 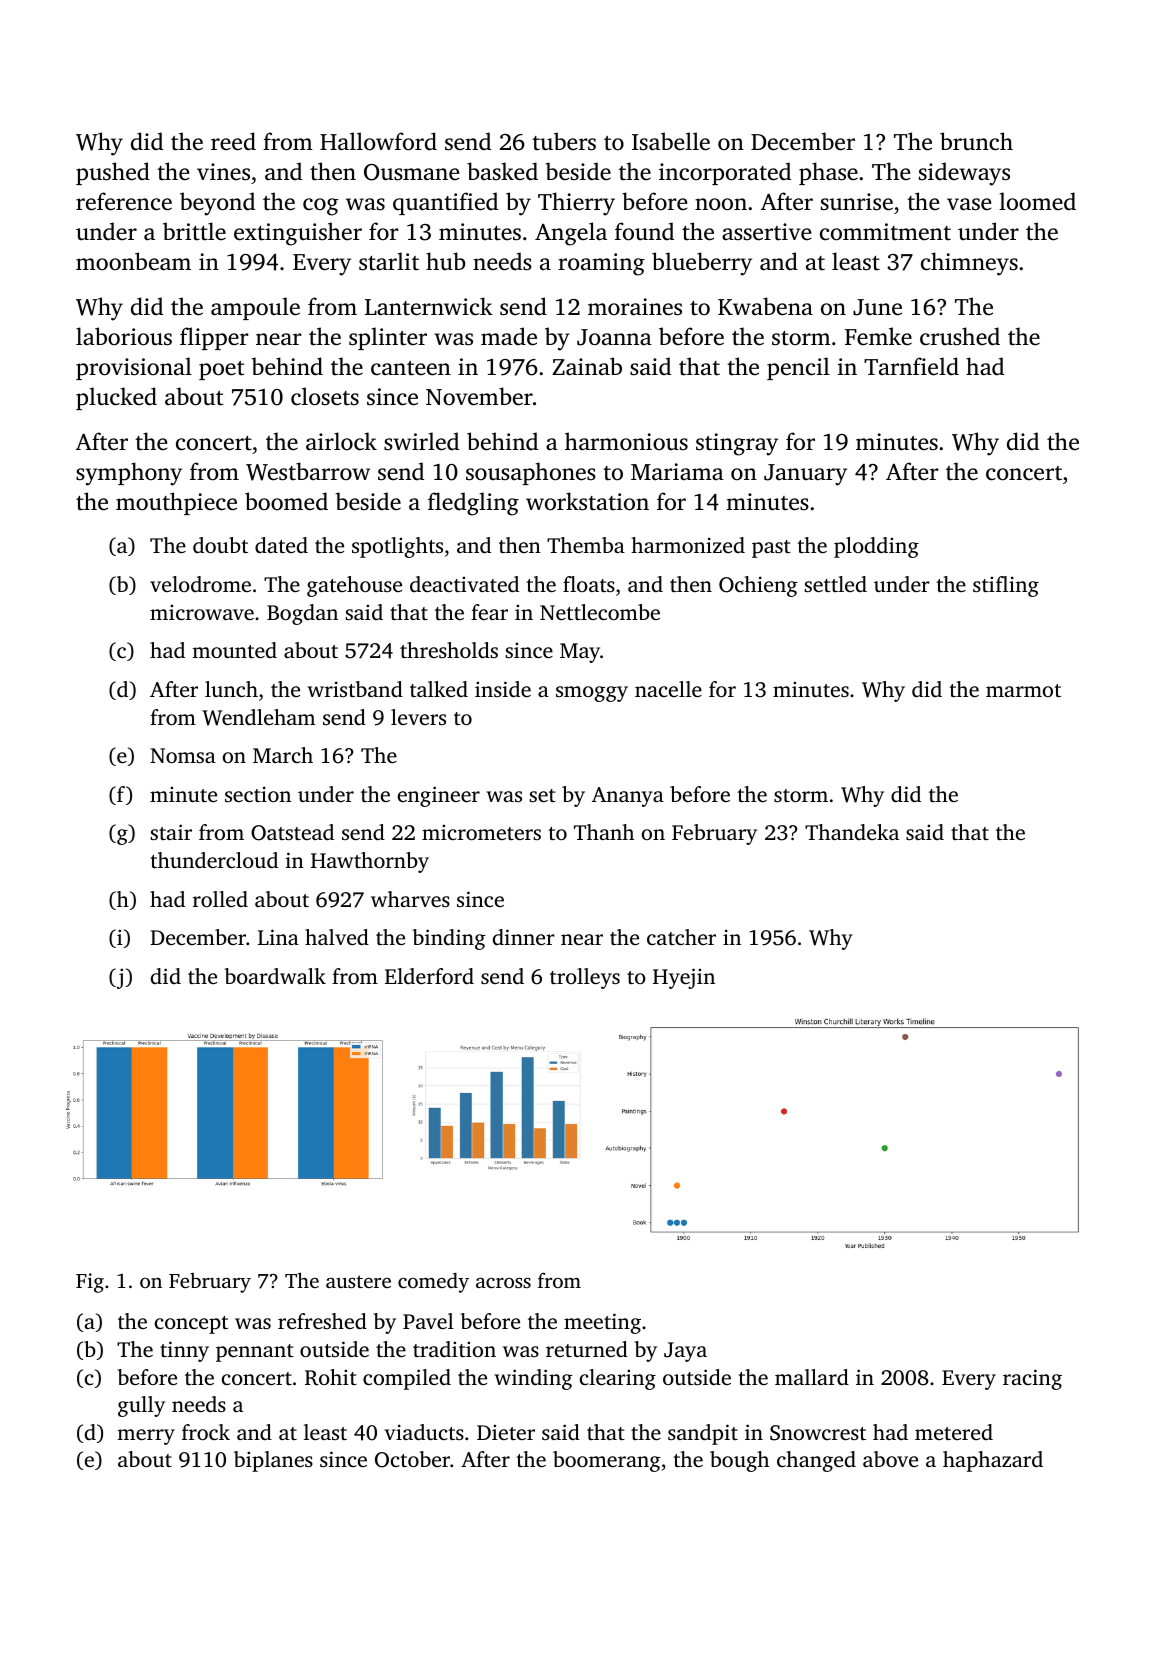 What do you see at coordinates (703, 1434) in the image?
I see `sandpit` at bounding box center [703, 1434].
